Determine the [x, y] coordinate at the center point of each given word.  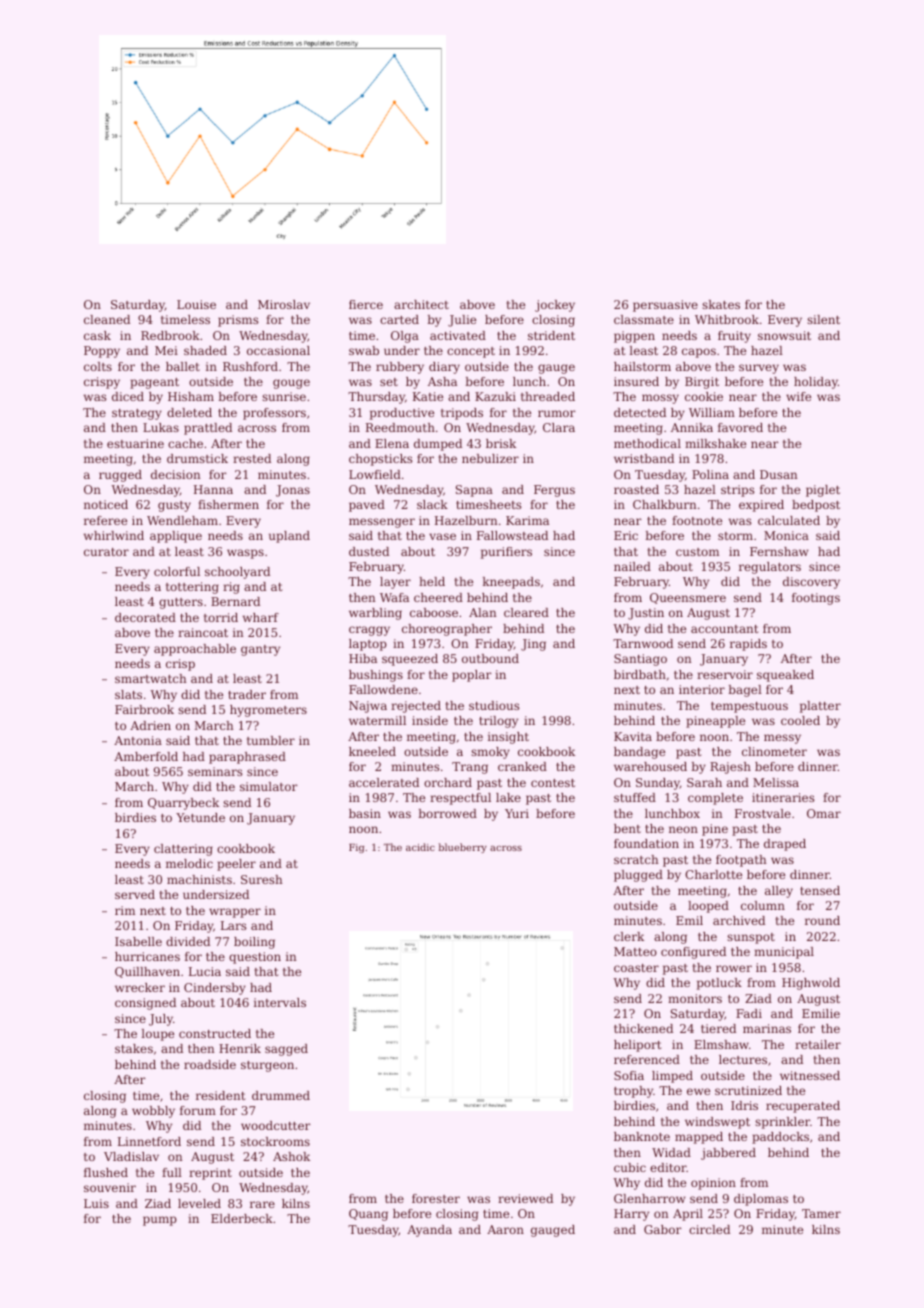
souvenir [110, 1187]
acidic [420, 847]
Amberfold [146, 756]
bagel [745, 691]
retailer [818, 1044]
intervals [280, 1002]
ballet [183, 366]
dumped [438, 445]
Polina [710, 474]
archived [739, 920]
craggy [369, 631]
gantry [260, 650]
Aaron [505, 1229]
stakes [134, 1048]
